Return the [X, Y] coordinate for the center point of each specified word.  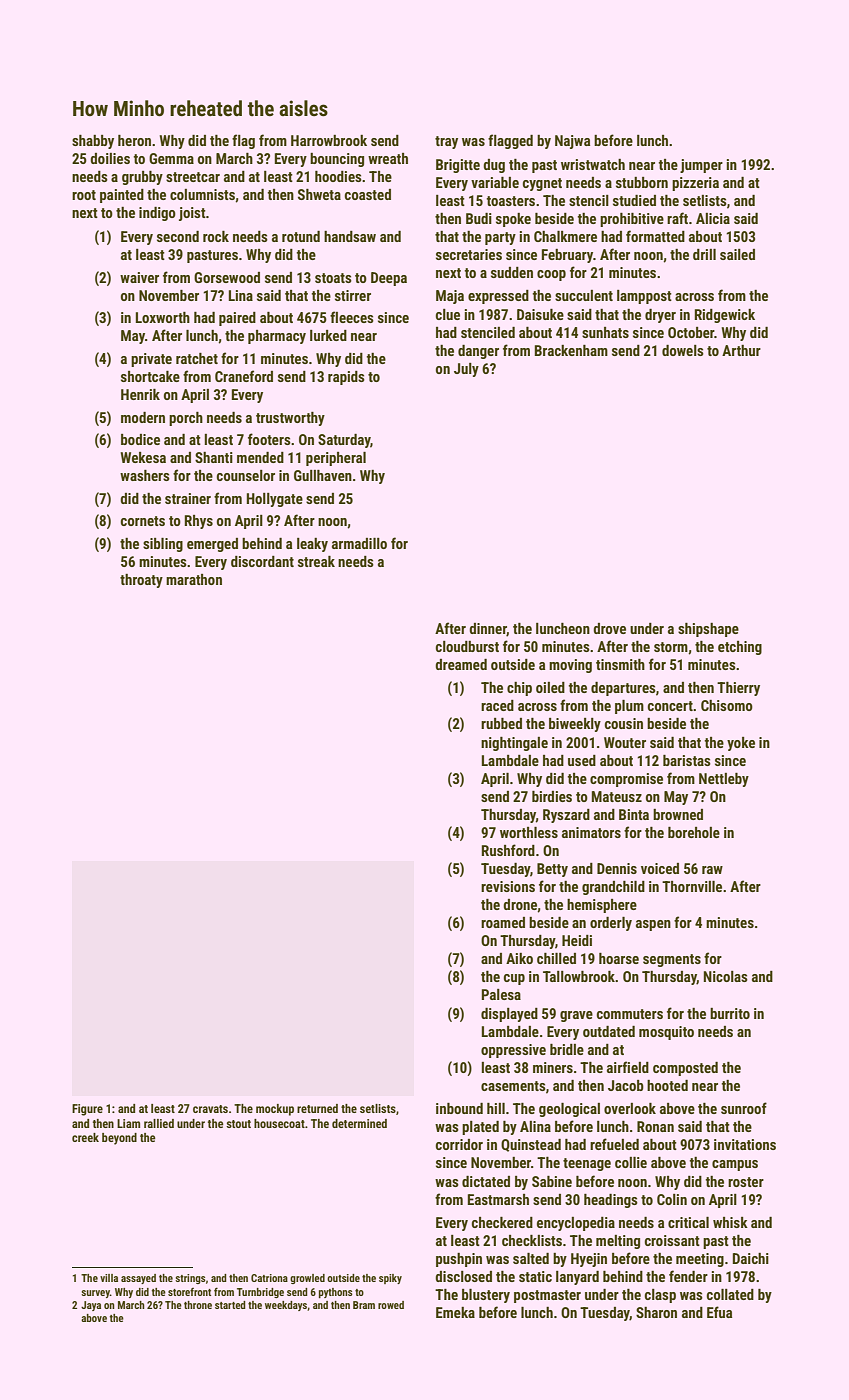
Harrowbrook [329, 140]
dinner [488, 629]
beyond [119, 1139]
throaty [141, 581]
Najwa [572, 142]
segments [672, 960]
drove [609, 628]
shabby [93, 142]
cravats [210, 1109]
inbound [459, 1108]
